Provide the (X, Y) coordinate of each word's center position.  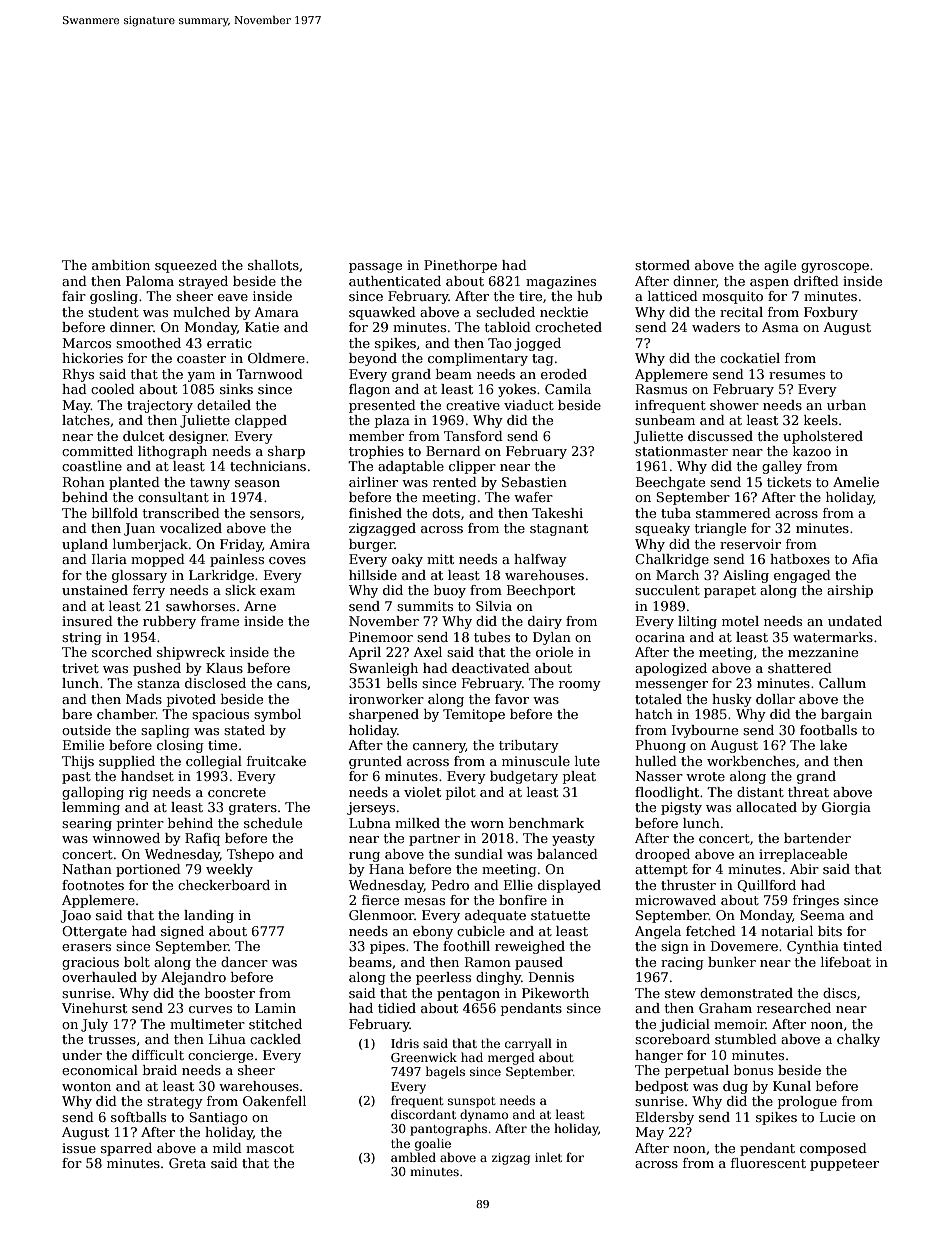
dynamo (484, 1115)
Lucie (837, 1117)
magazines (561, 282)
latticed (673, 296)
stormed (662, 265)
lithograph (172, 452)
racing (682, 963)
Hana (386, 869)
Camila (568, 389)
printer (140, 824)
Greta (187, 1163)
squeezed (186, 266)
